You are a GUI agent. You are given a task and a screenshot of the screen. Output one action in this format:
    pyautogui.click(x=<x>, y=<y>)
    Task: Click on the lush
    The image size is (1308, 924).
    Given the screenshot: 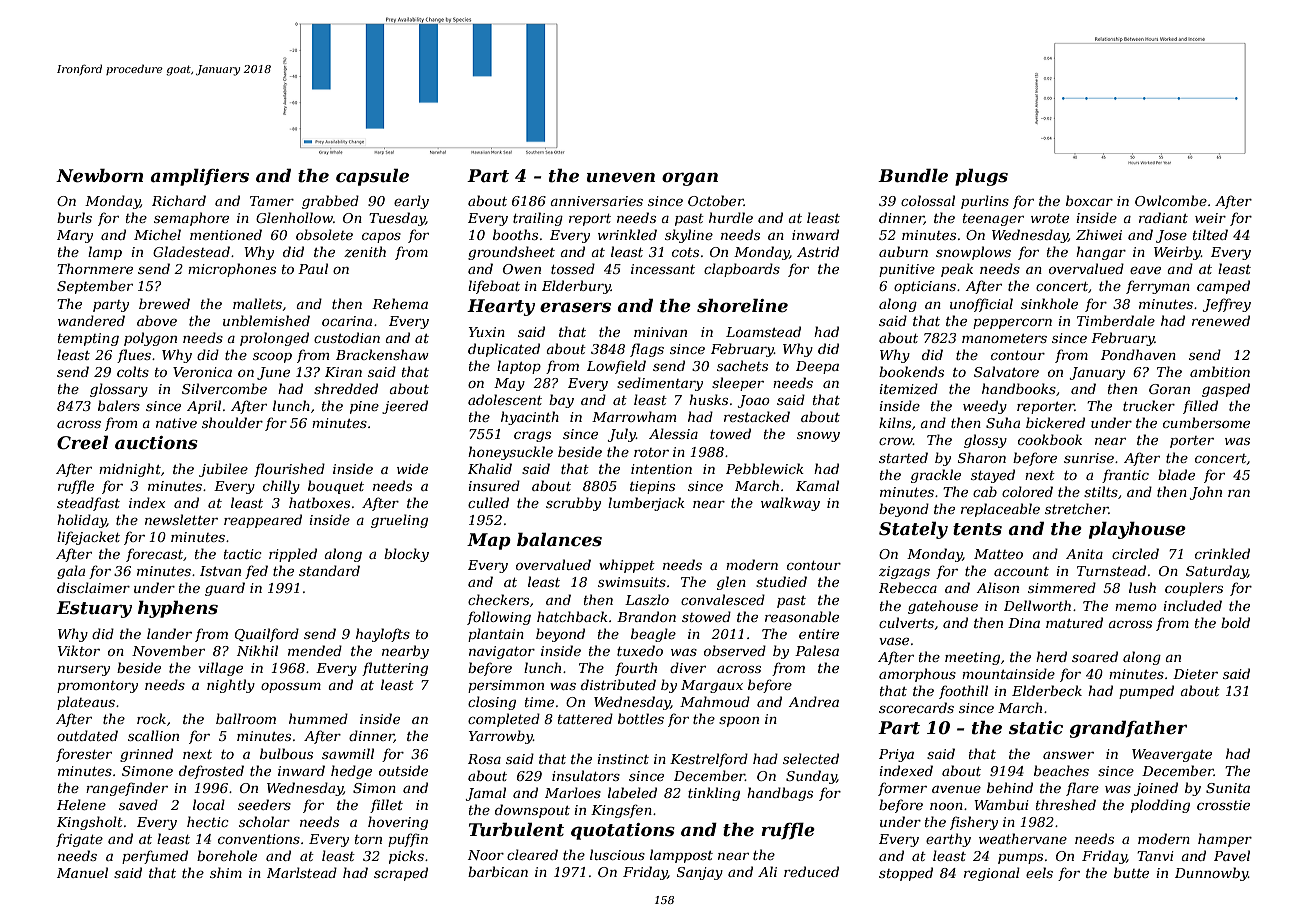 What is the action you would take?
    pyautogui.click(x=1142, y=587)
